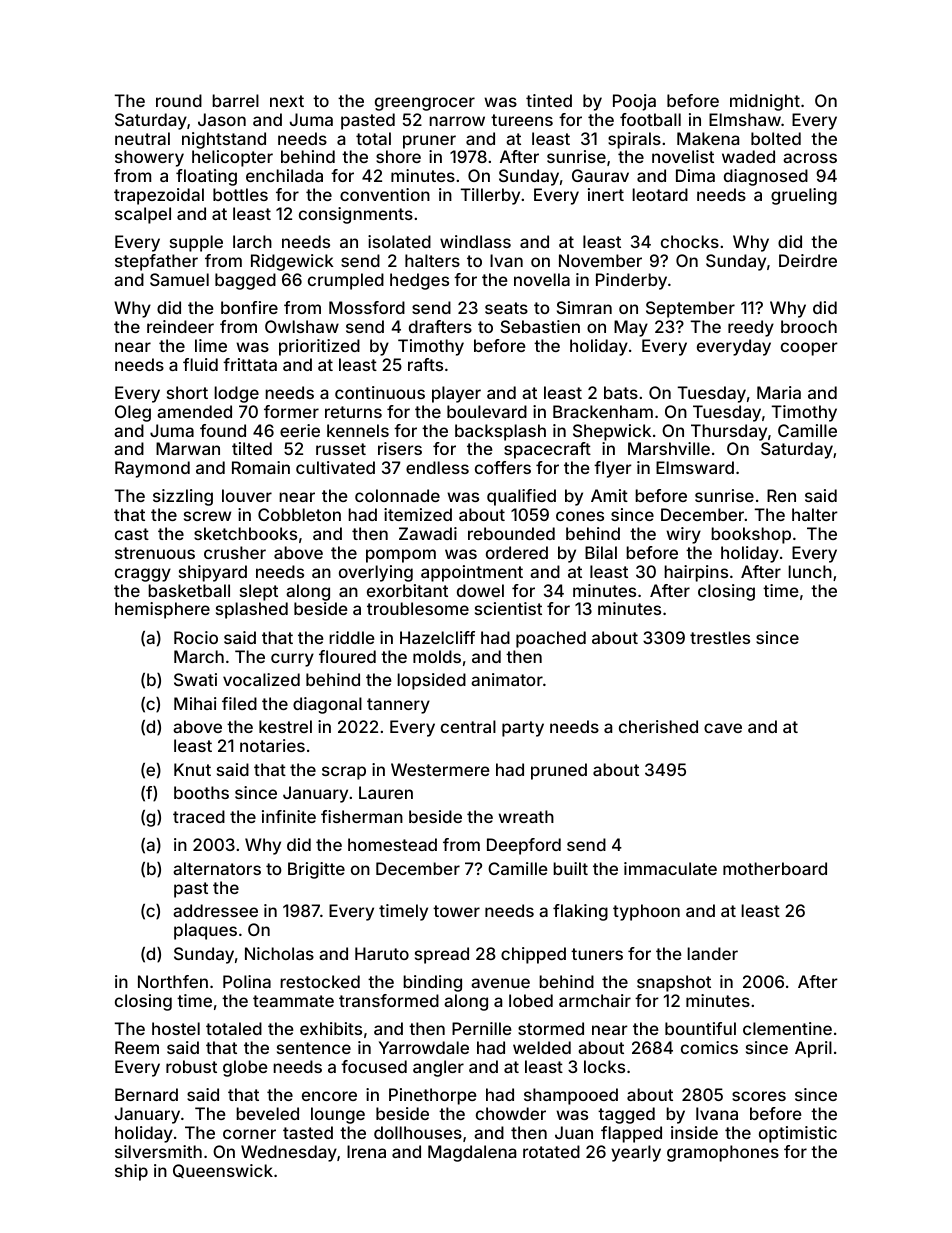  I want to click on September, so click(690, 309).
